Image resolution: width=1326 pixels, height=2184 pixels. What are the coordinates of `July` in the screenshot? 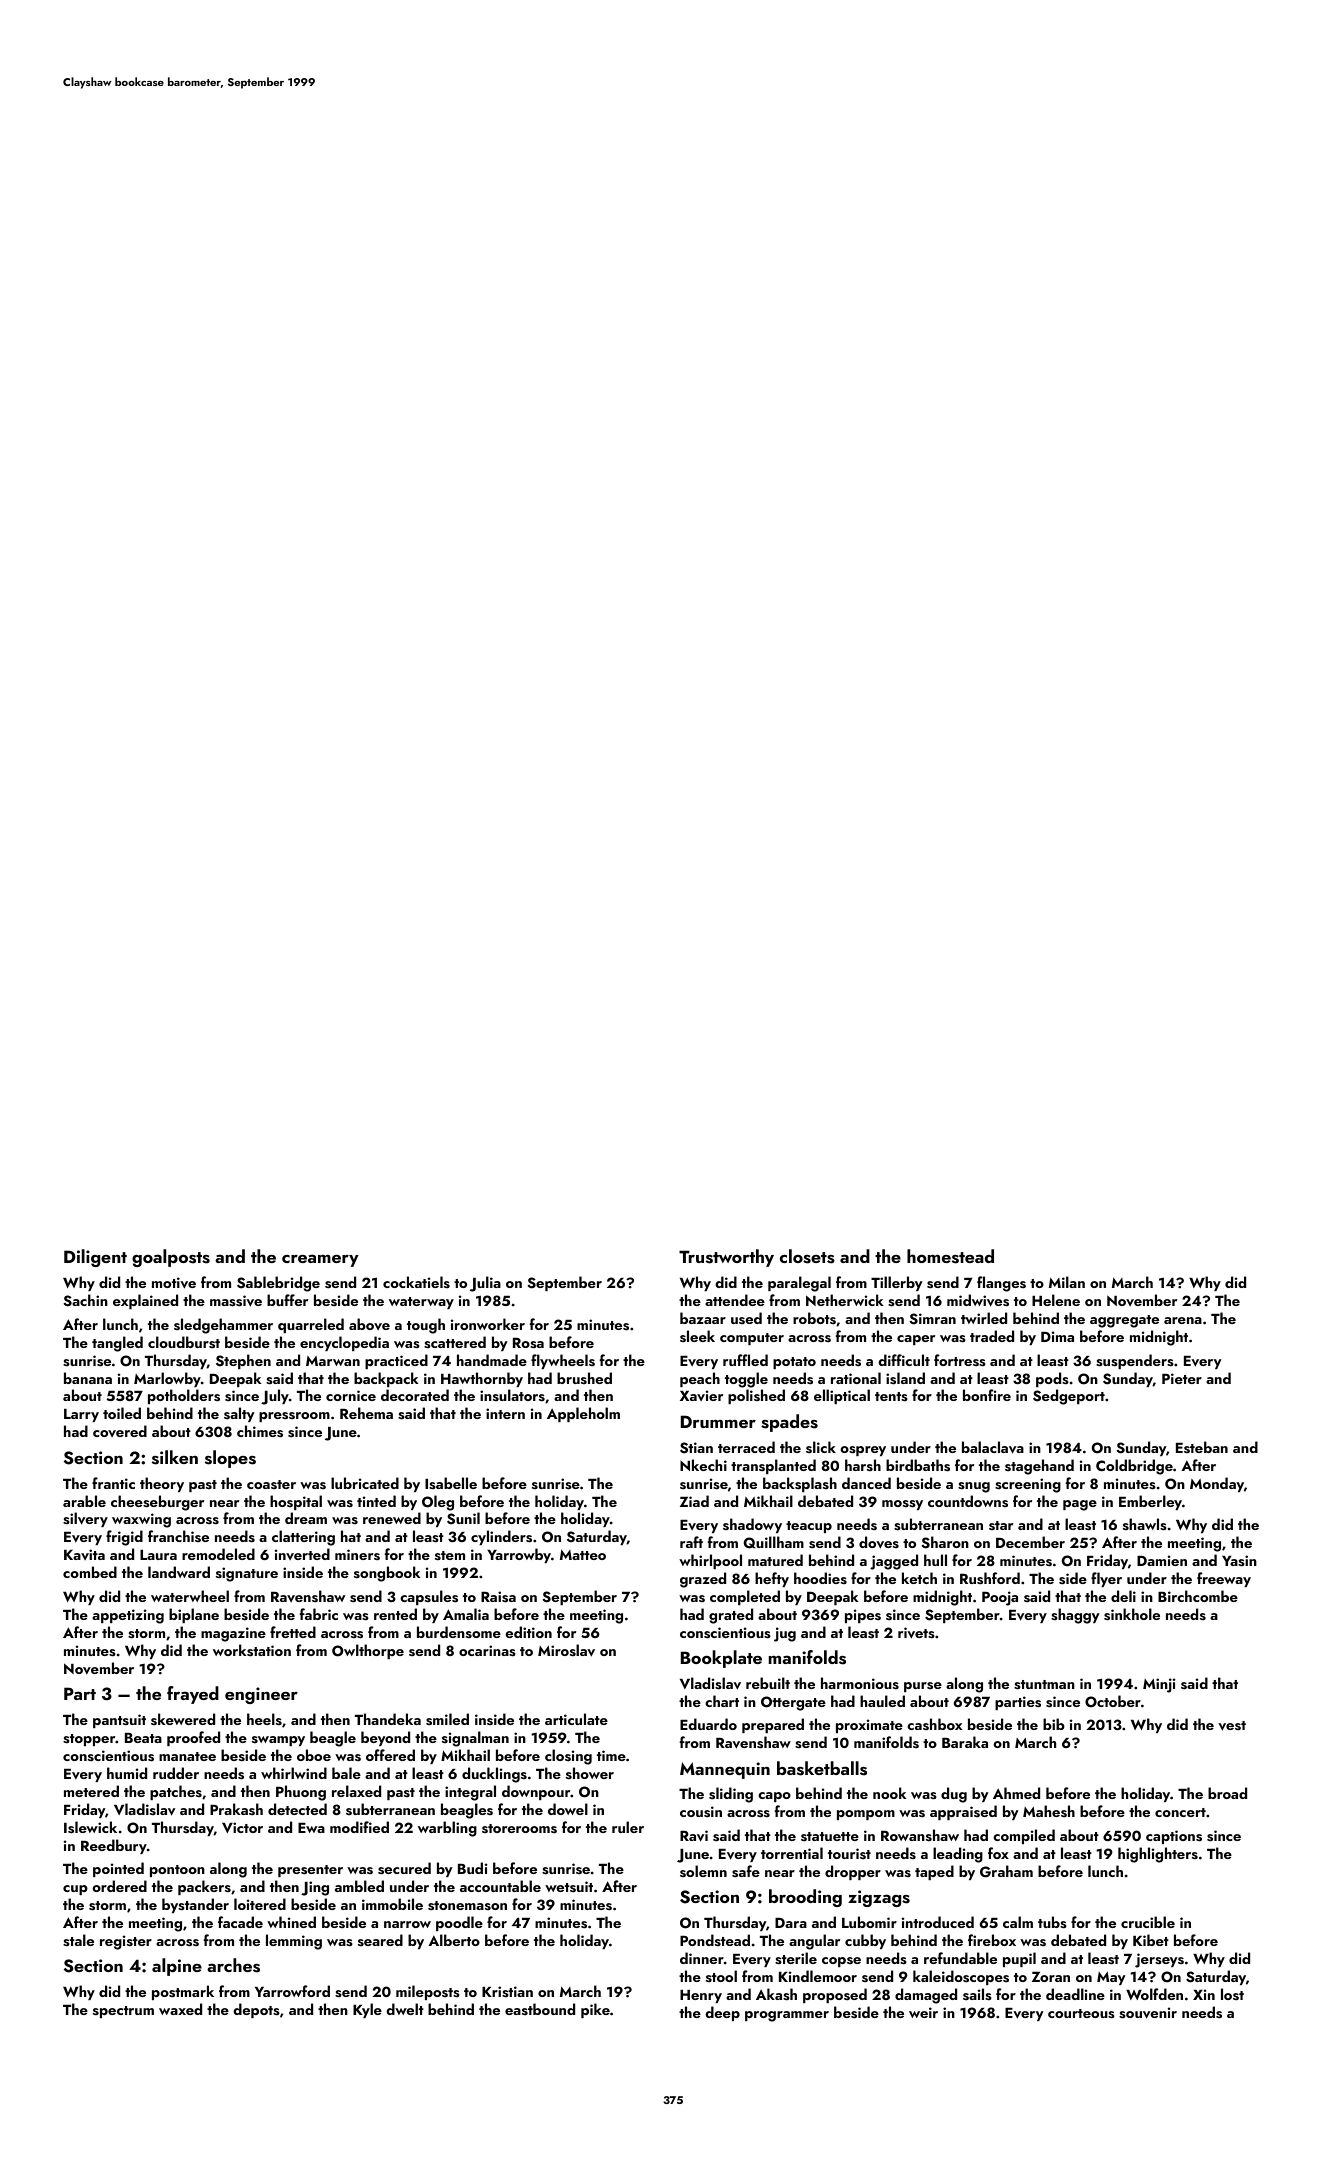 It's located at (275, 1397).
